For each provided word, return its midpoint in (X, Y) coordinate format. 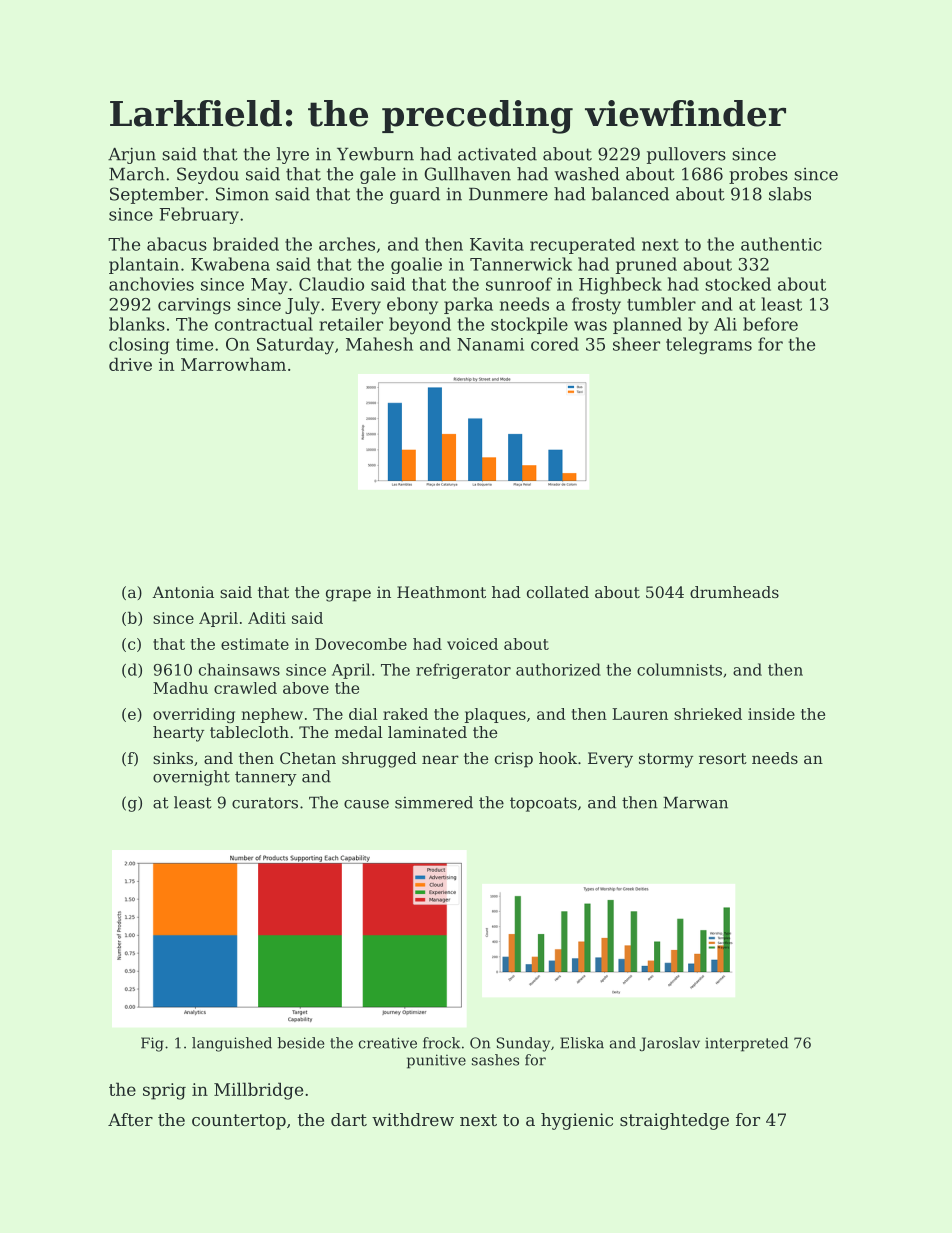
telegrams (709, 346)
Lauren (640, 714)
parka (468, 305)
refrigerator (463, 671)
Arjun (132, 155)
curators (265, 803)
